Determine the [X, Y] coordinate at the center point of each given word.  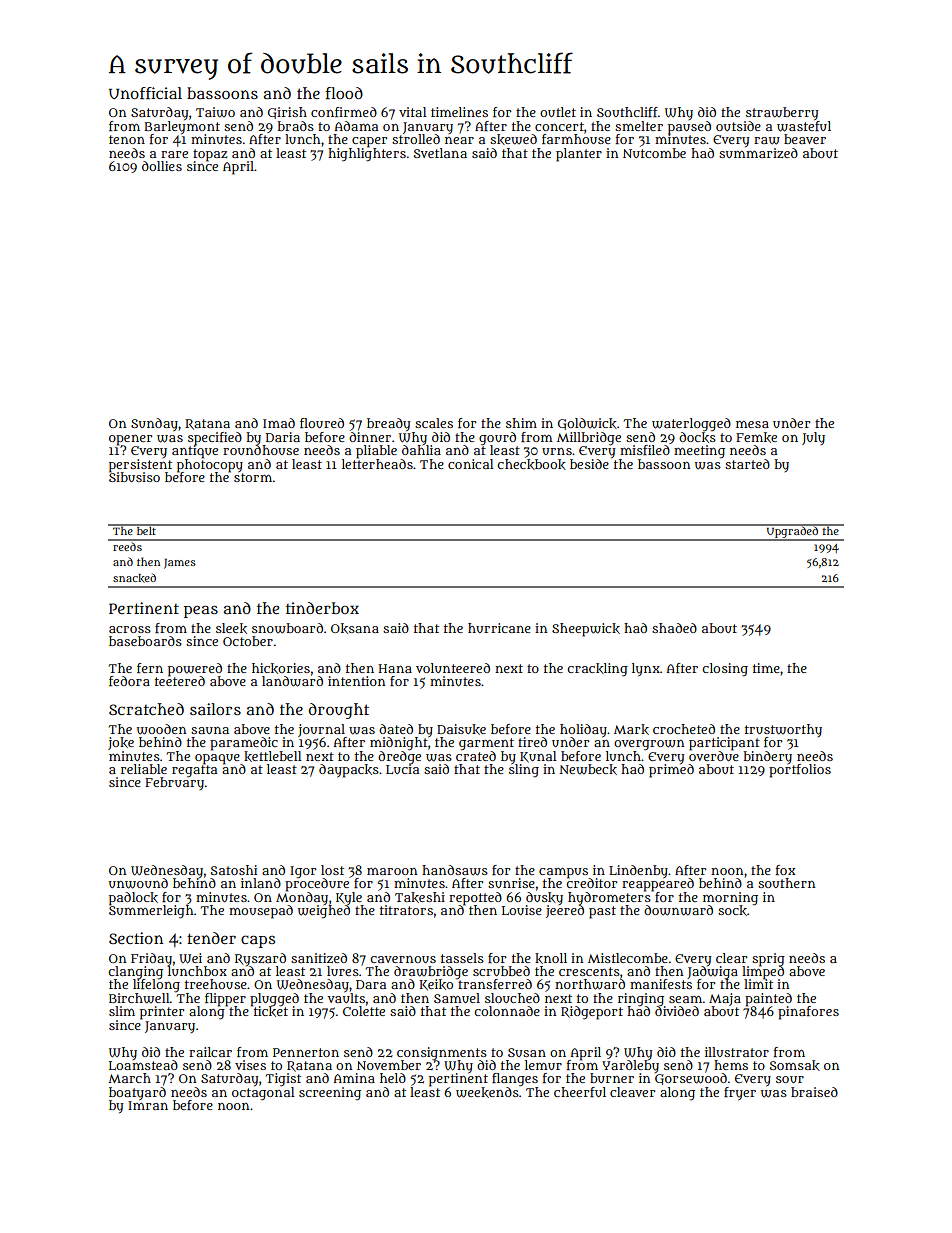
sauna [210, 730]
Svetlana [440, 153]
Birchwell [139, 998]
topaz [210, 155]
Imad [279, 423]
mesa [752, 424]
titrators [406, 910]
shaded [674, 628]
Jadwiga [712, 972]
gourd [497, 438]
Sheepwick [586, 630]
